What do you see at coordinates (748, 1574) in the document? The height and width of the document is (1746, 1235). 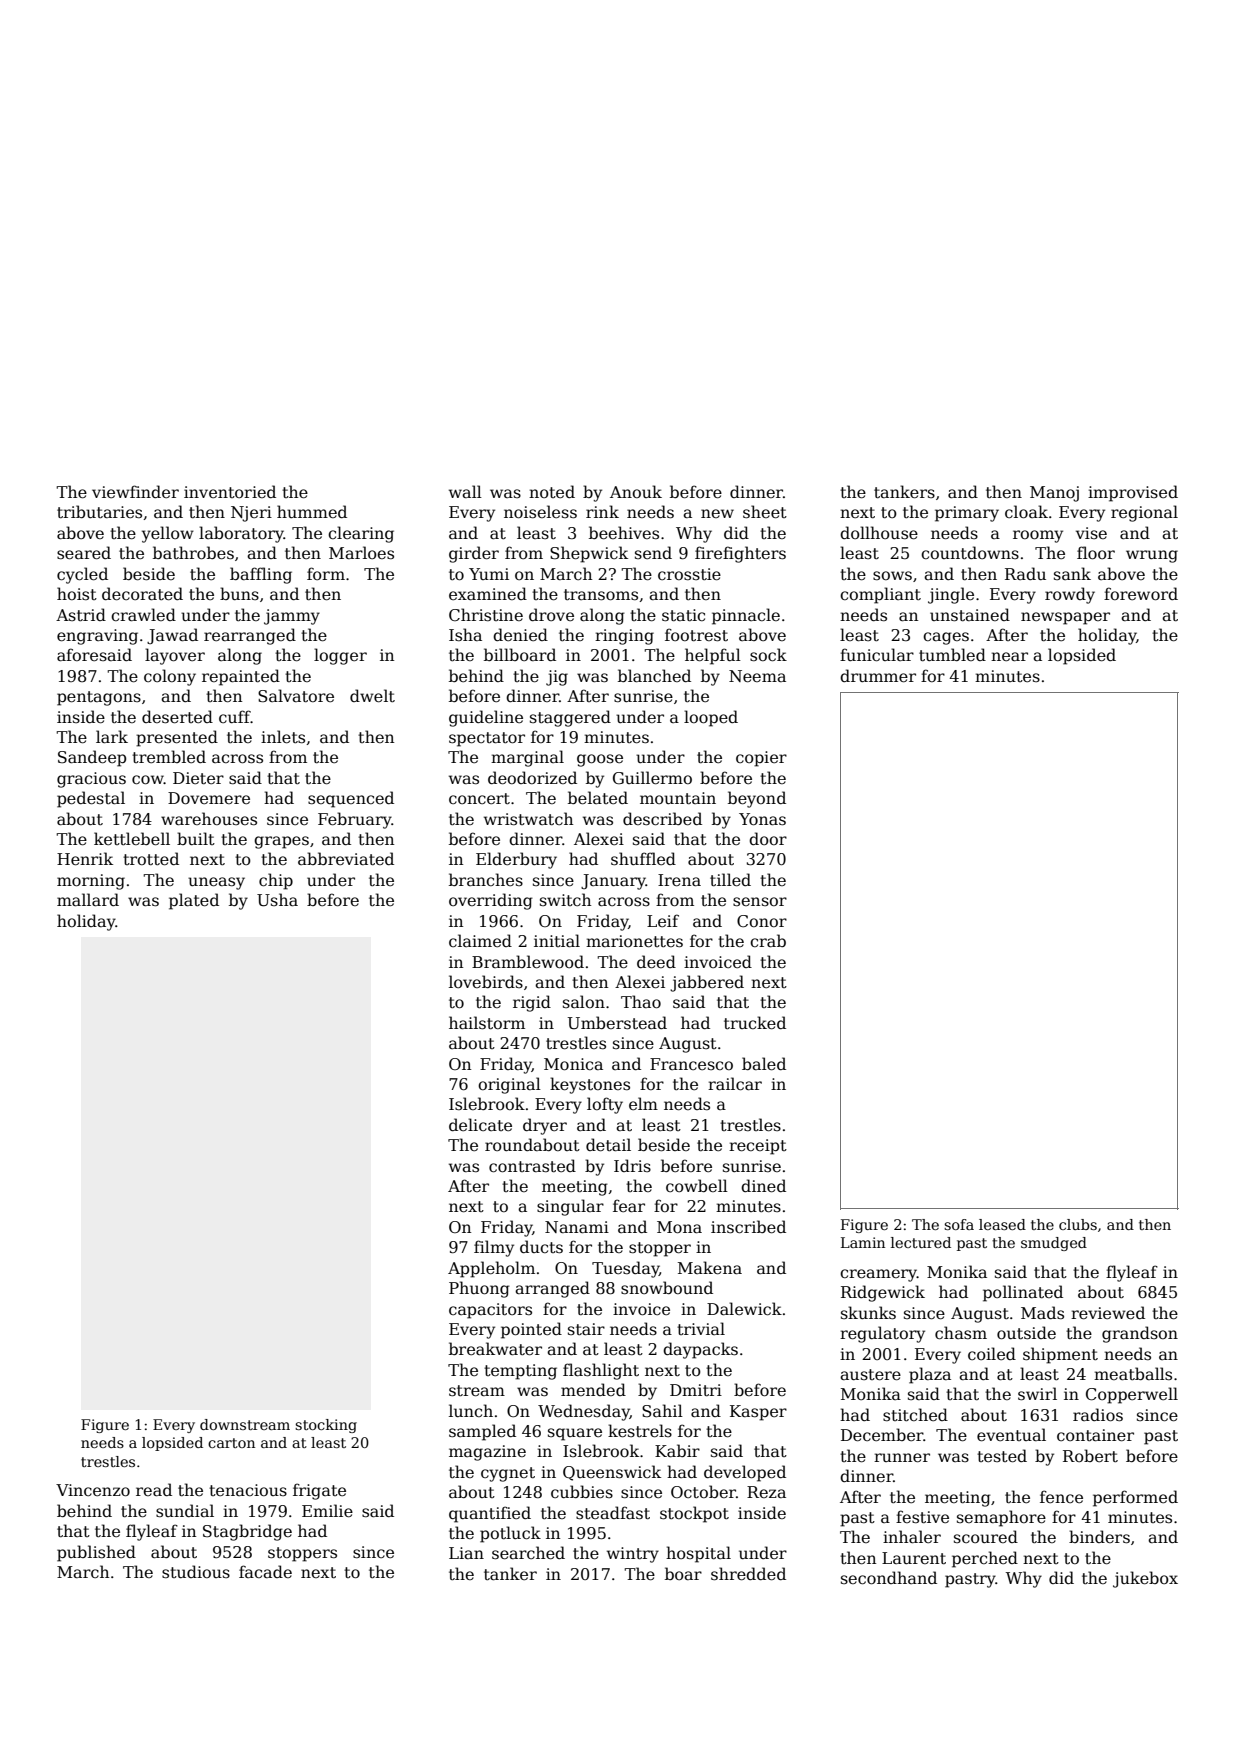 I see `shredded` at bounding box center [748, 1574].
